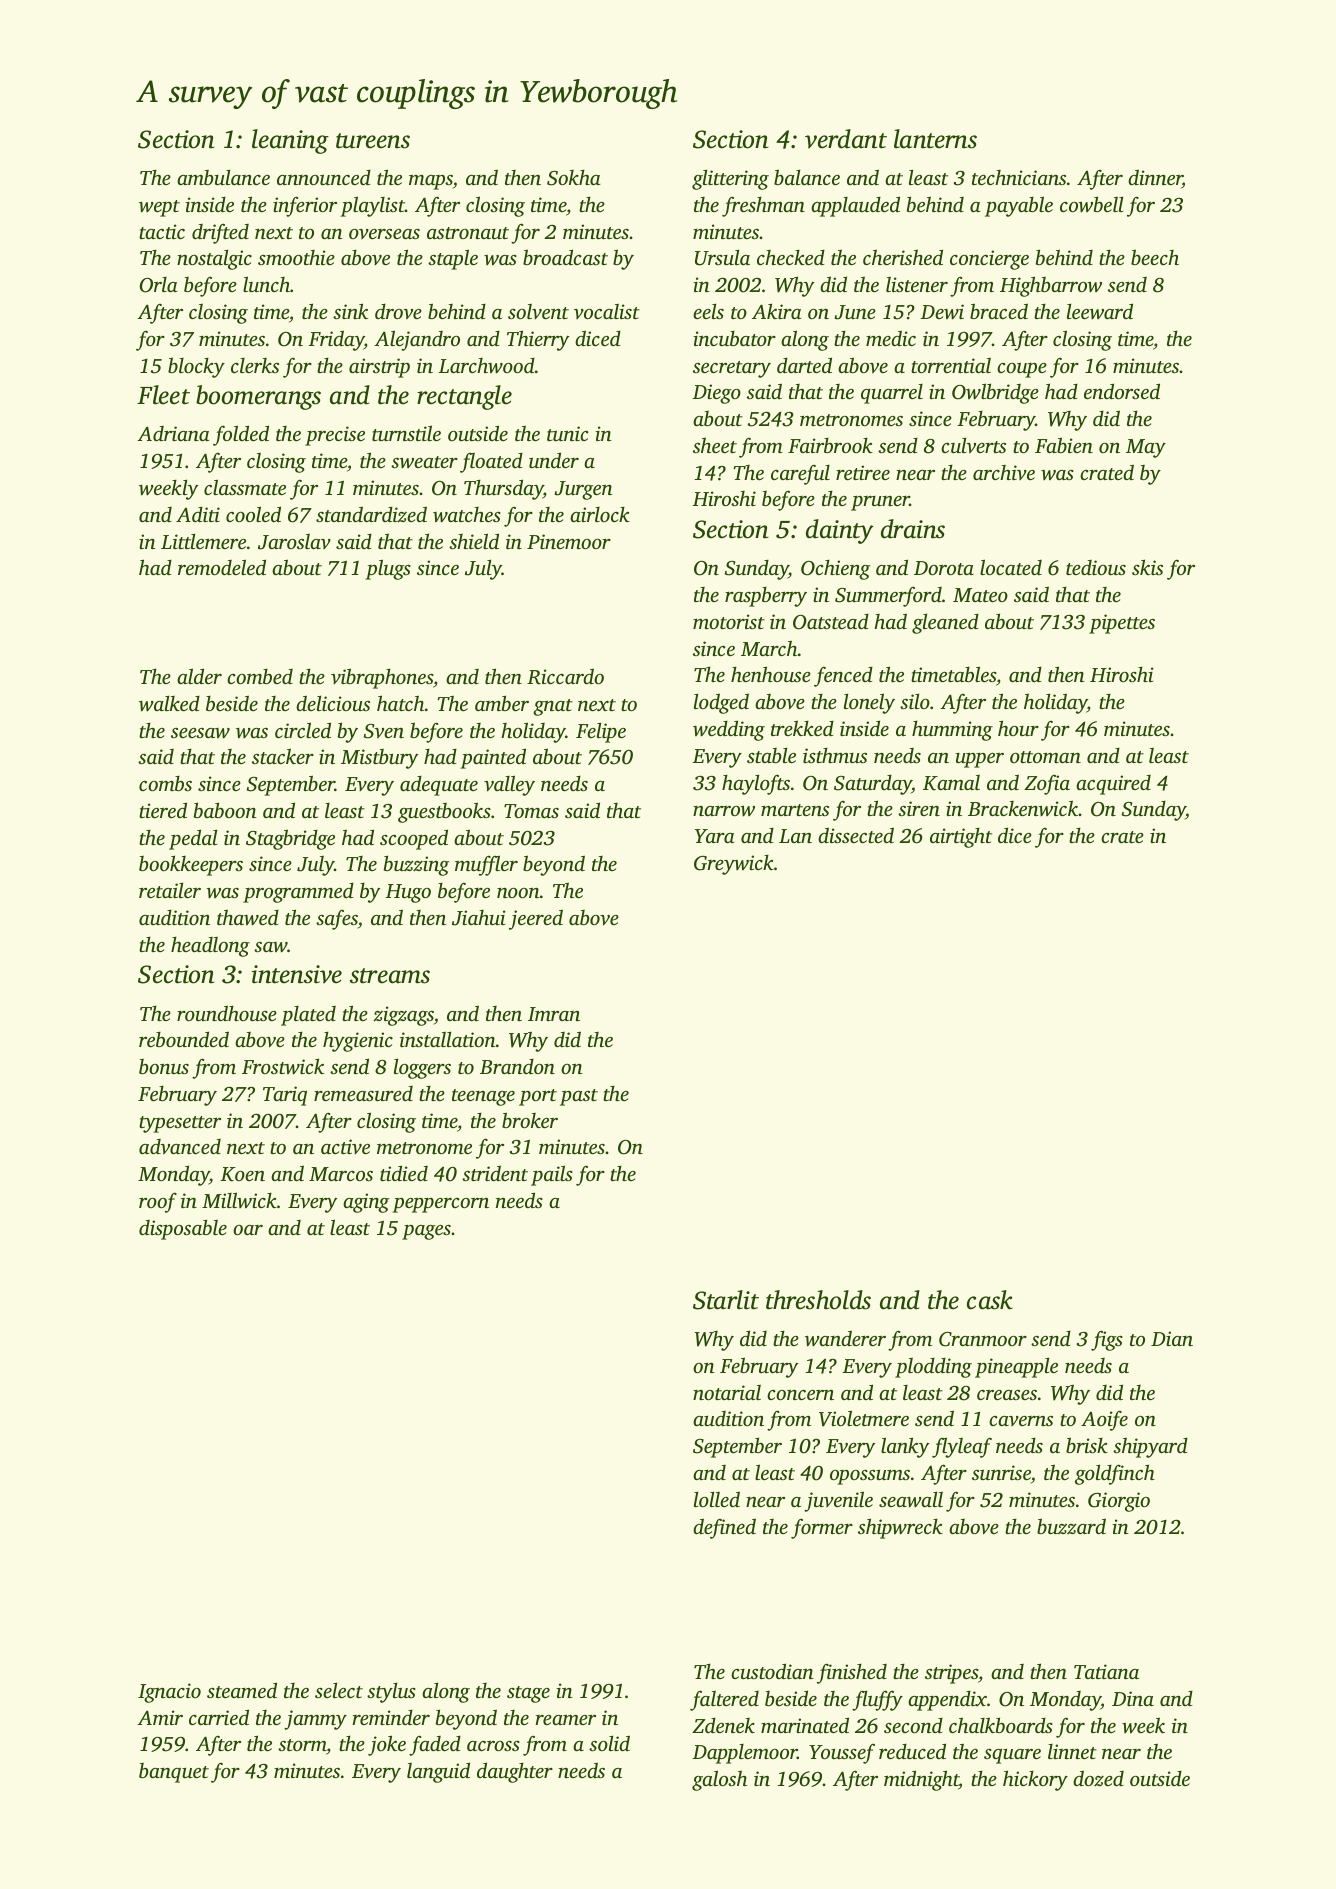  Describe the element at coordinates (1155, 178) in the page. I see `dinner` at that location.
